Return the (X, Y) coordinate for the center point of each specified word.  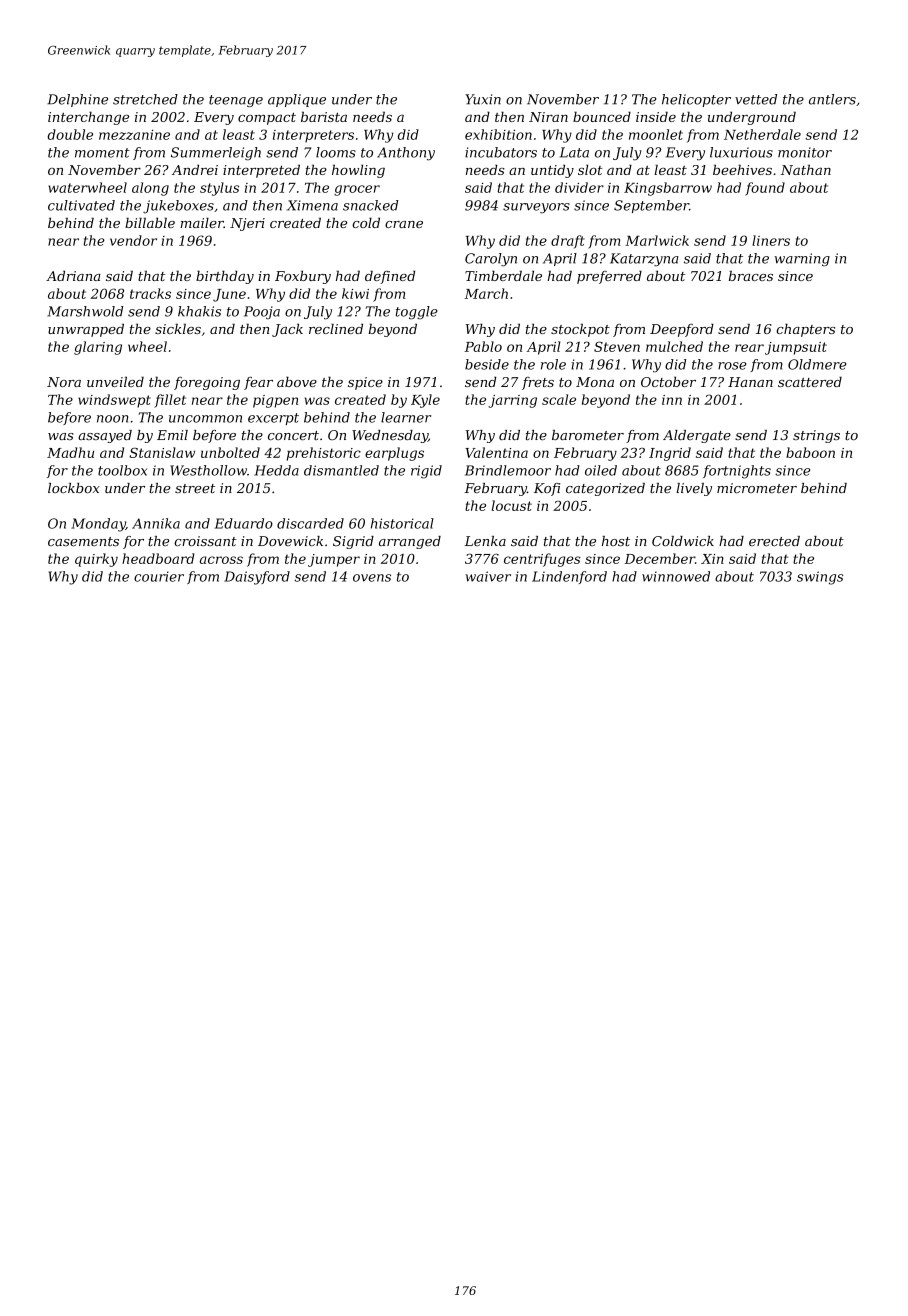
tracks (150, 293)
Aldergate (697, 436)
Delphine (77, 100)
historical (402, 523)
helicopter (696, 100)
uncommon (205, 419)
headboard (158, 558)
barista (324, 116)
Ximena (312, 205)
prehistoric (324, 454)
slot (590, 169)
